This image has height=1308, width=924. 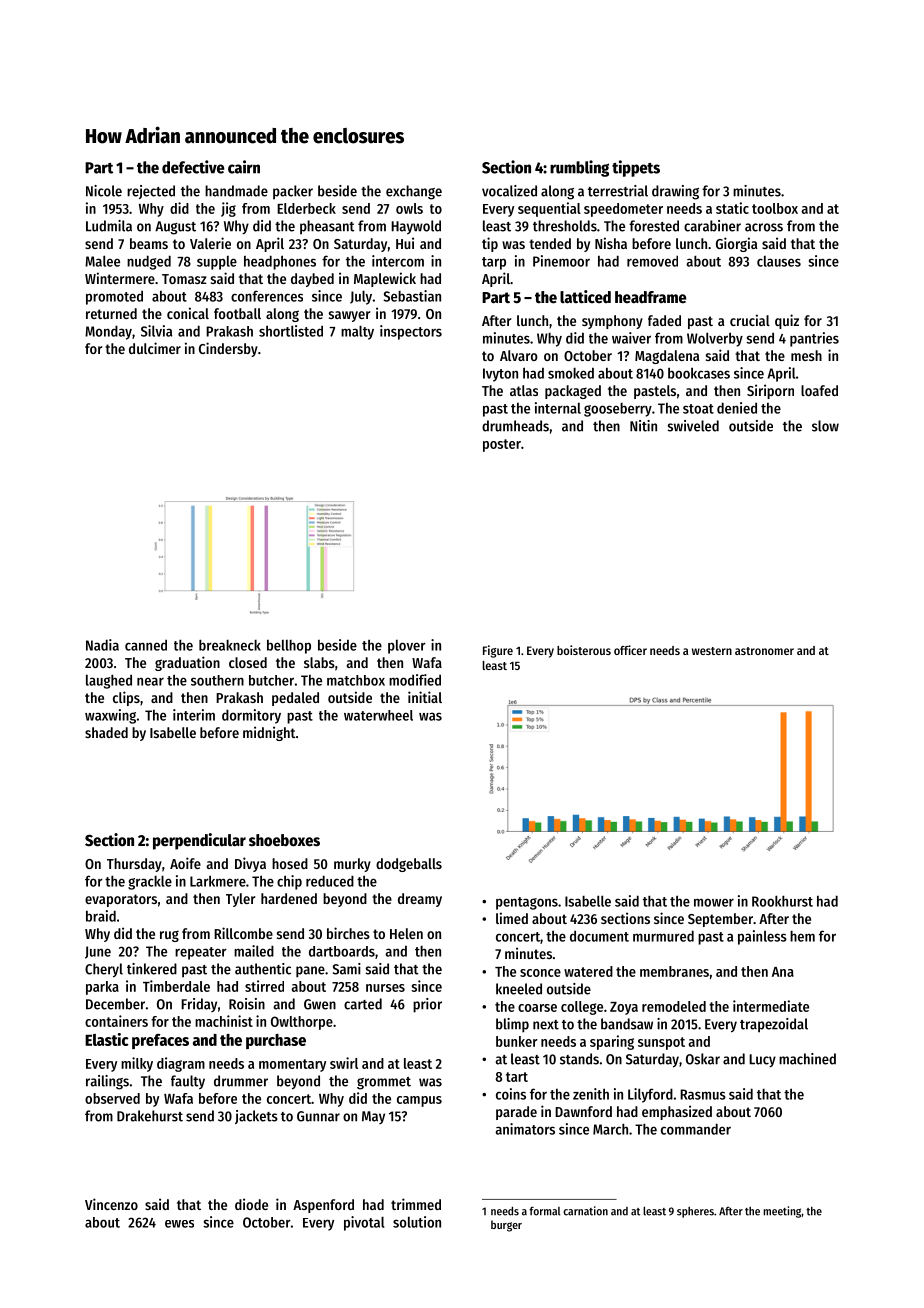 I want to click on machined, so click(x=807, y=1059).
